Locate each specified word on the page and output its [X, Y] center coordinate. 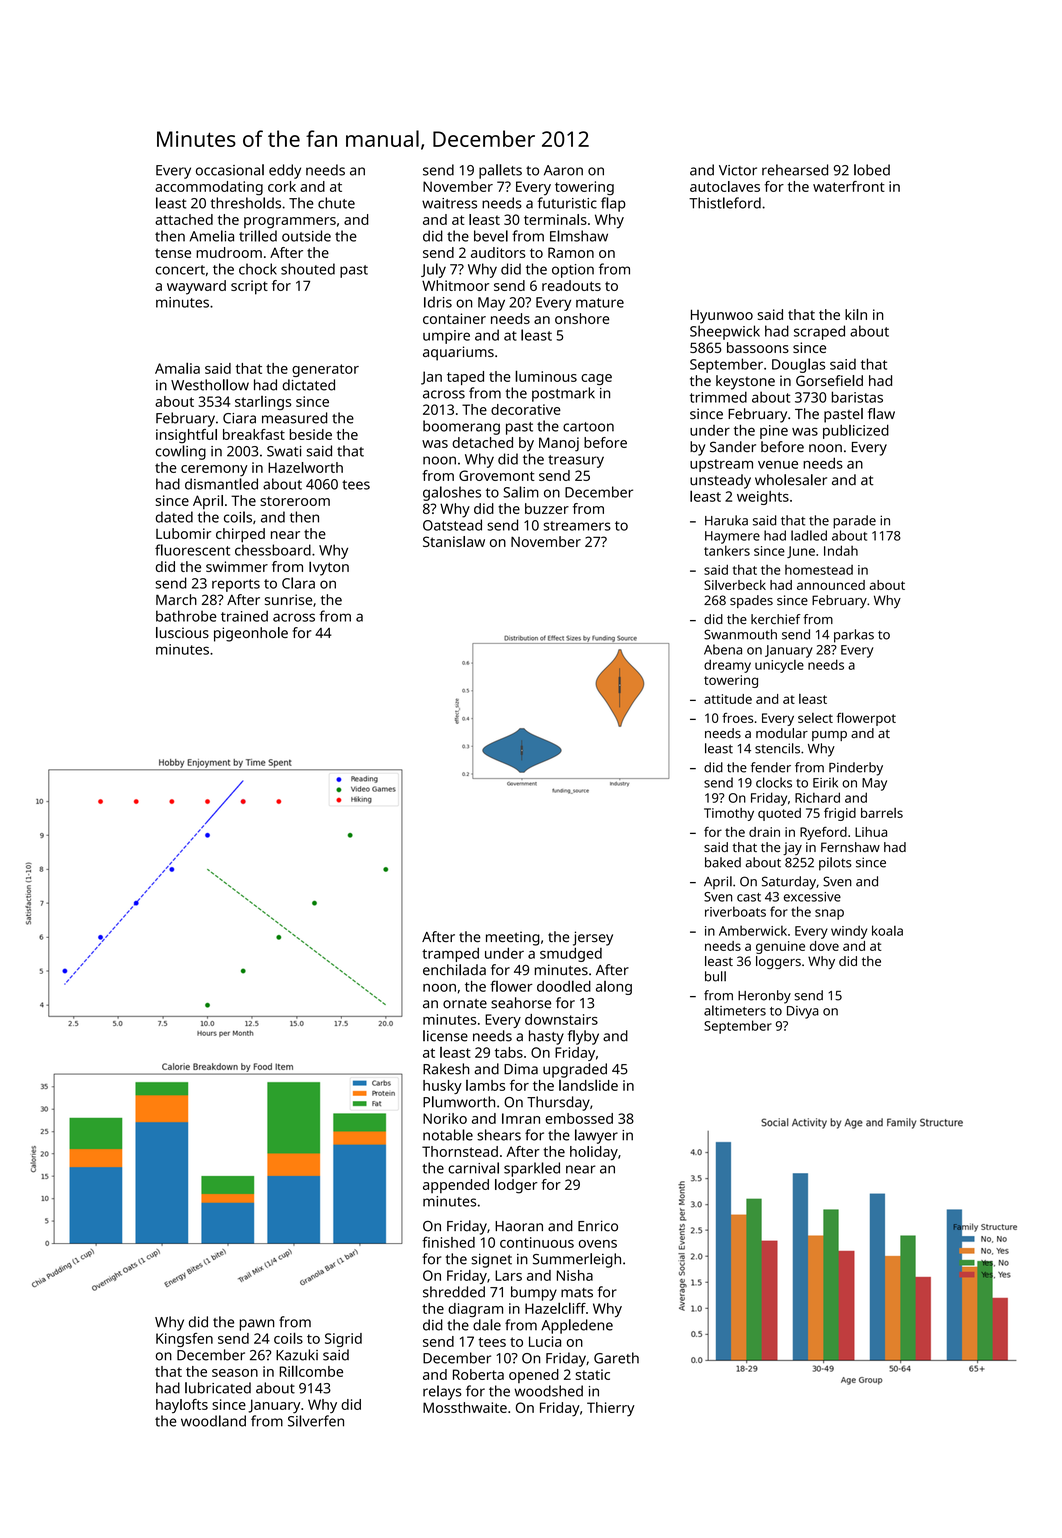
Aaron [563, 170]
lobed [872, 170]
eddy [285, 171]
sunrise [288, 599]
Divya [803, 1012]
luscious [182, 632]
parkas [854, 636]
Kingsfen [184, 1340]
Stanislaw [454, 541]
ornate [465, 1004]
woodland [213, 1421]
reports [236, 585]
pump [829, 736]
